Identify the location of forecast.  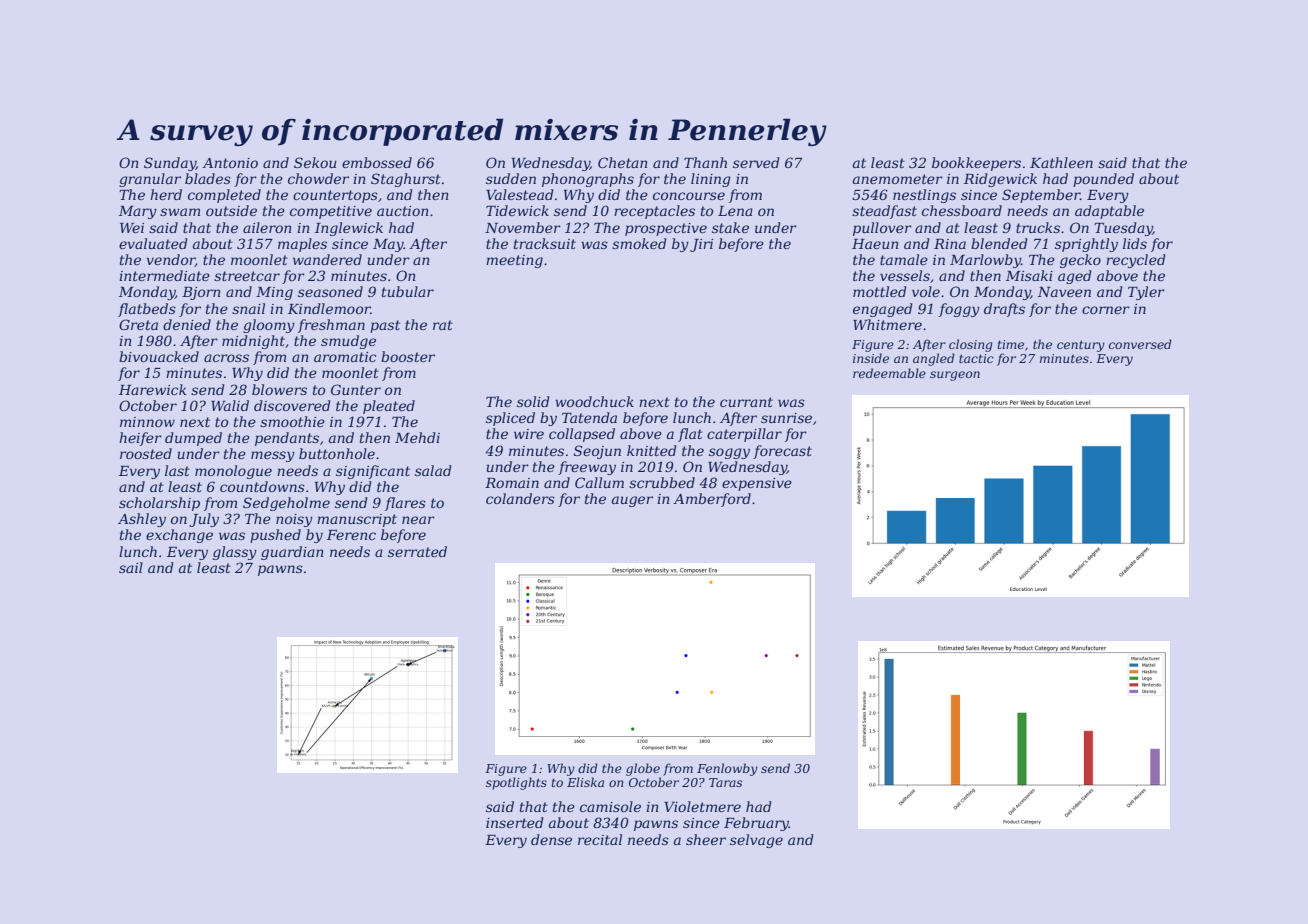
(782, 452).
